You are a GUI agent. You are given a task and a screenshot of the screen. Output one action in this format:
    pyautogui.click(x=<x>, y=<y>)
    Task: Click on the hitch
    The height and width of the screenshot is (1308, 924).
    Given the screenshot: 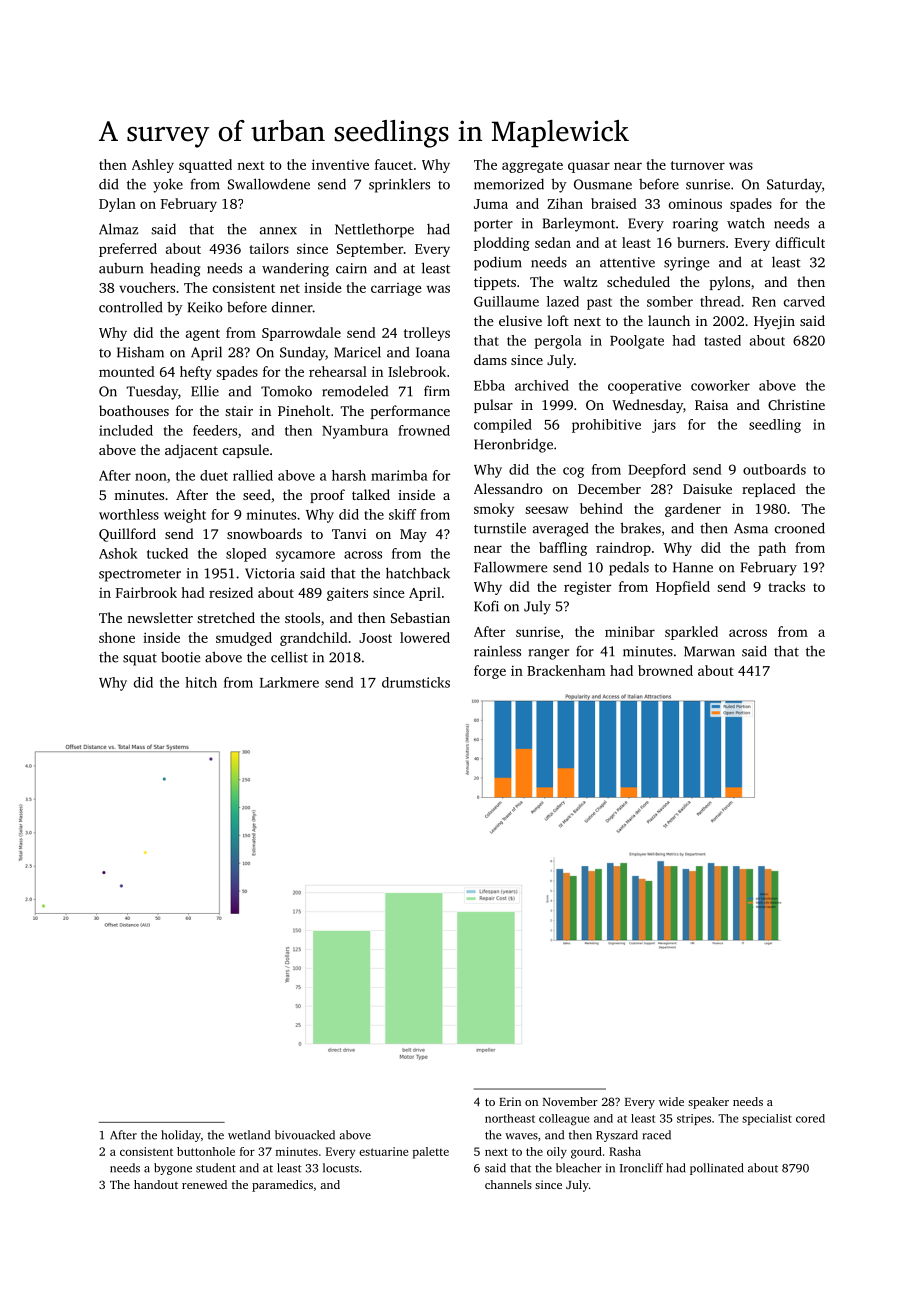 What is the action you would take?
    pyautogui.click(x=201, y=682)
